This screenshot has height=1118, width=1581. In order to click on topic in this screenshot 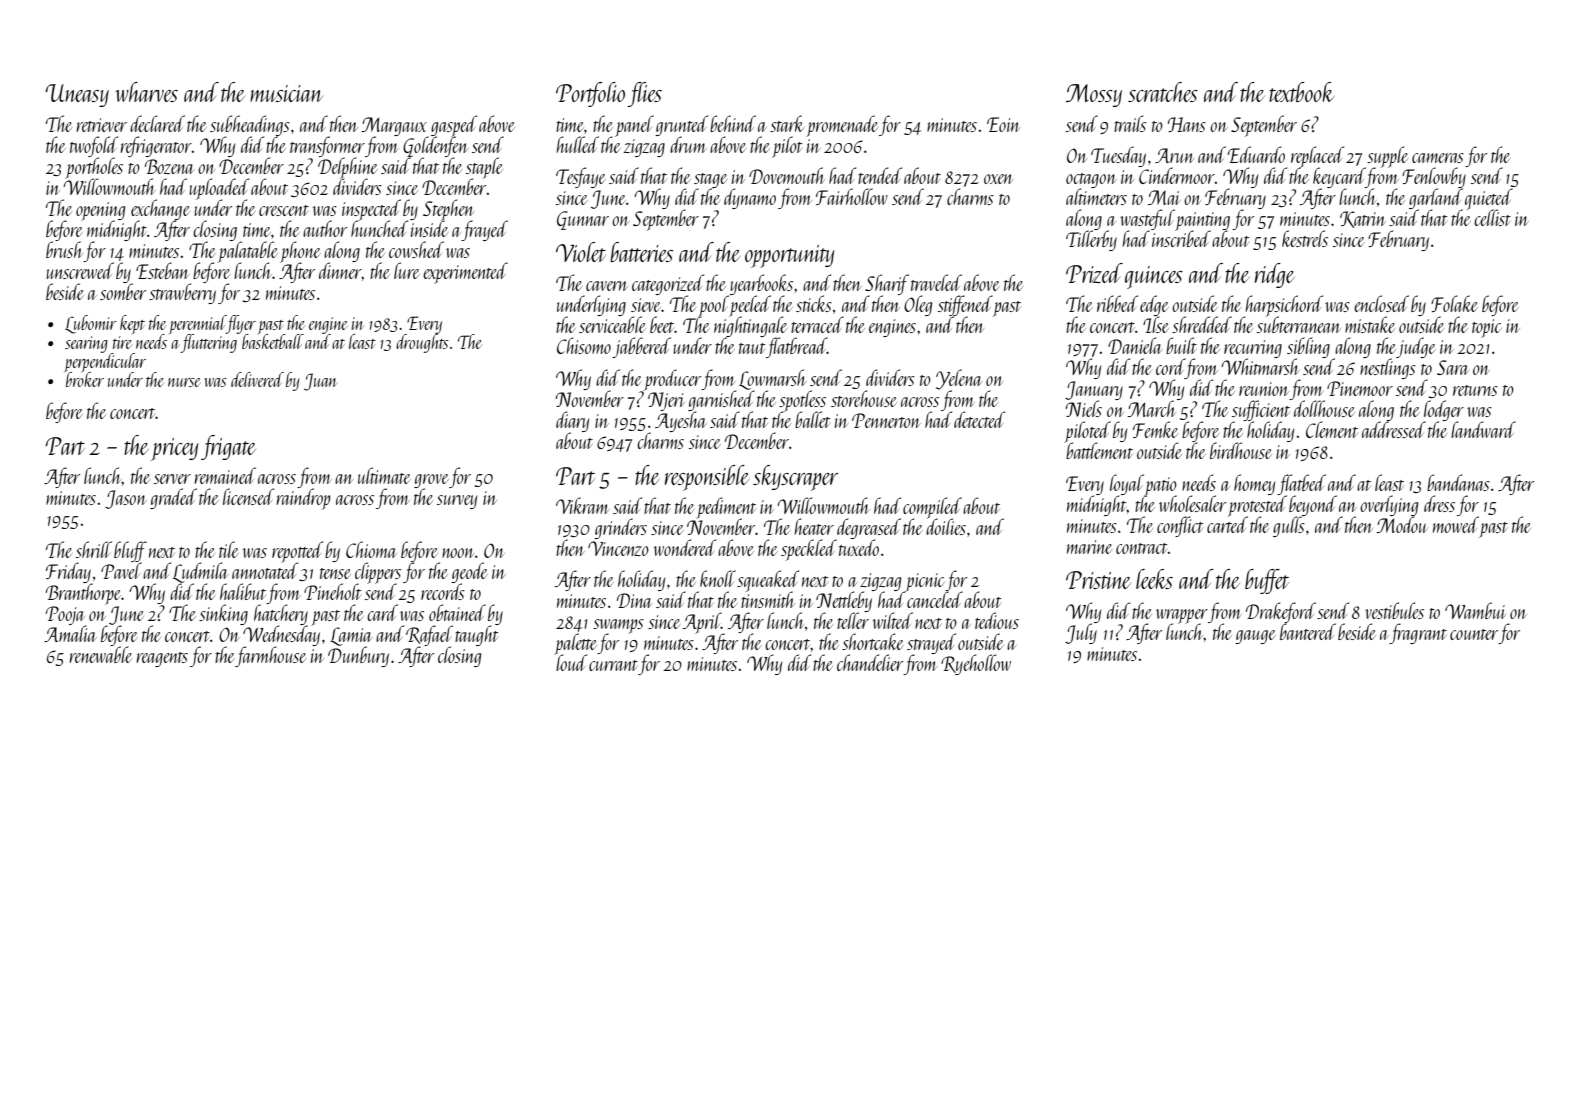, I will do `click(1487, 328)`.
